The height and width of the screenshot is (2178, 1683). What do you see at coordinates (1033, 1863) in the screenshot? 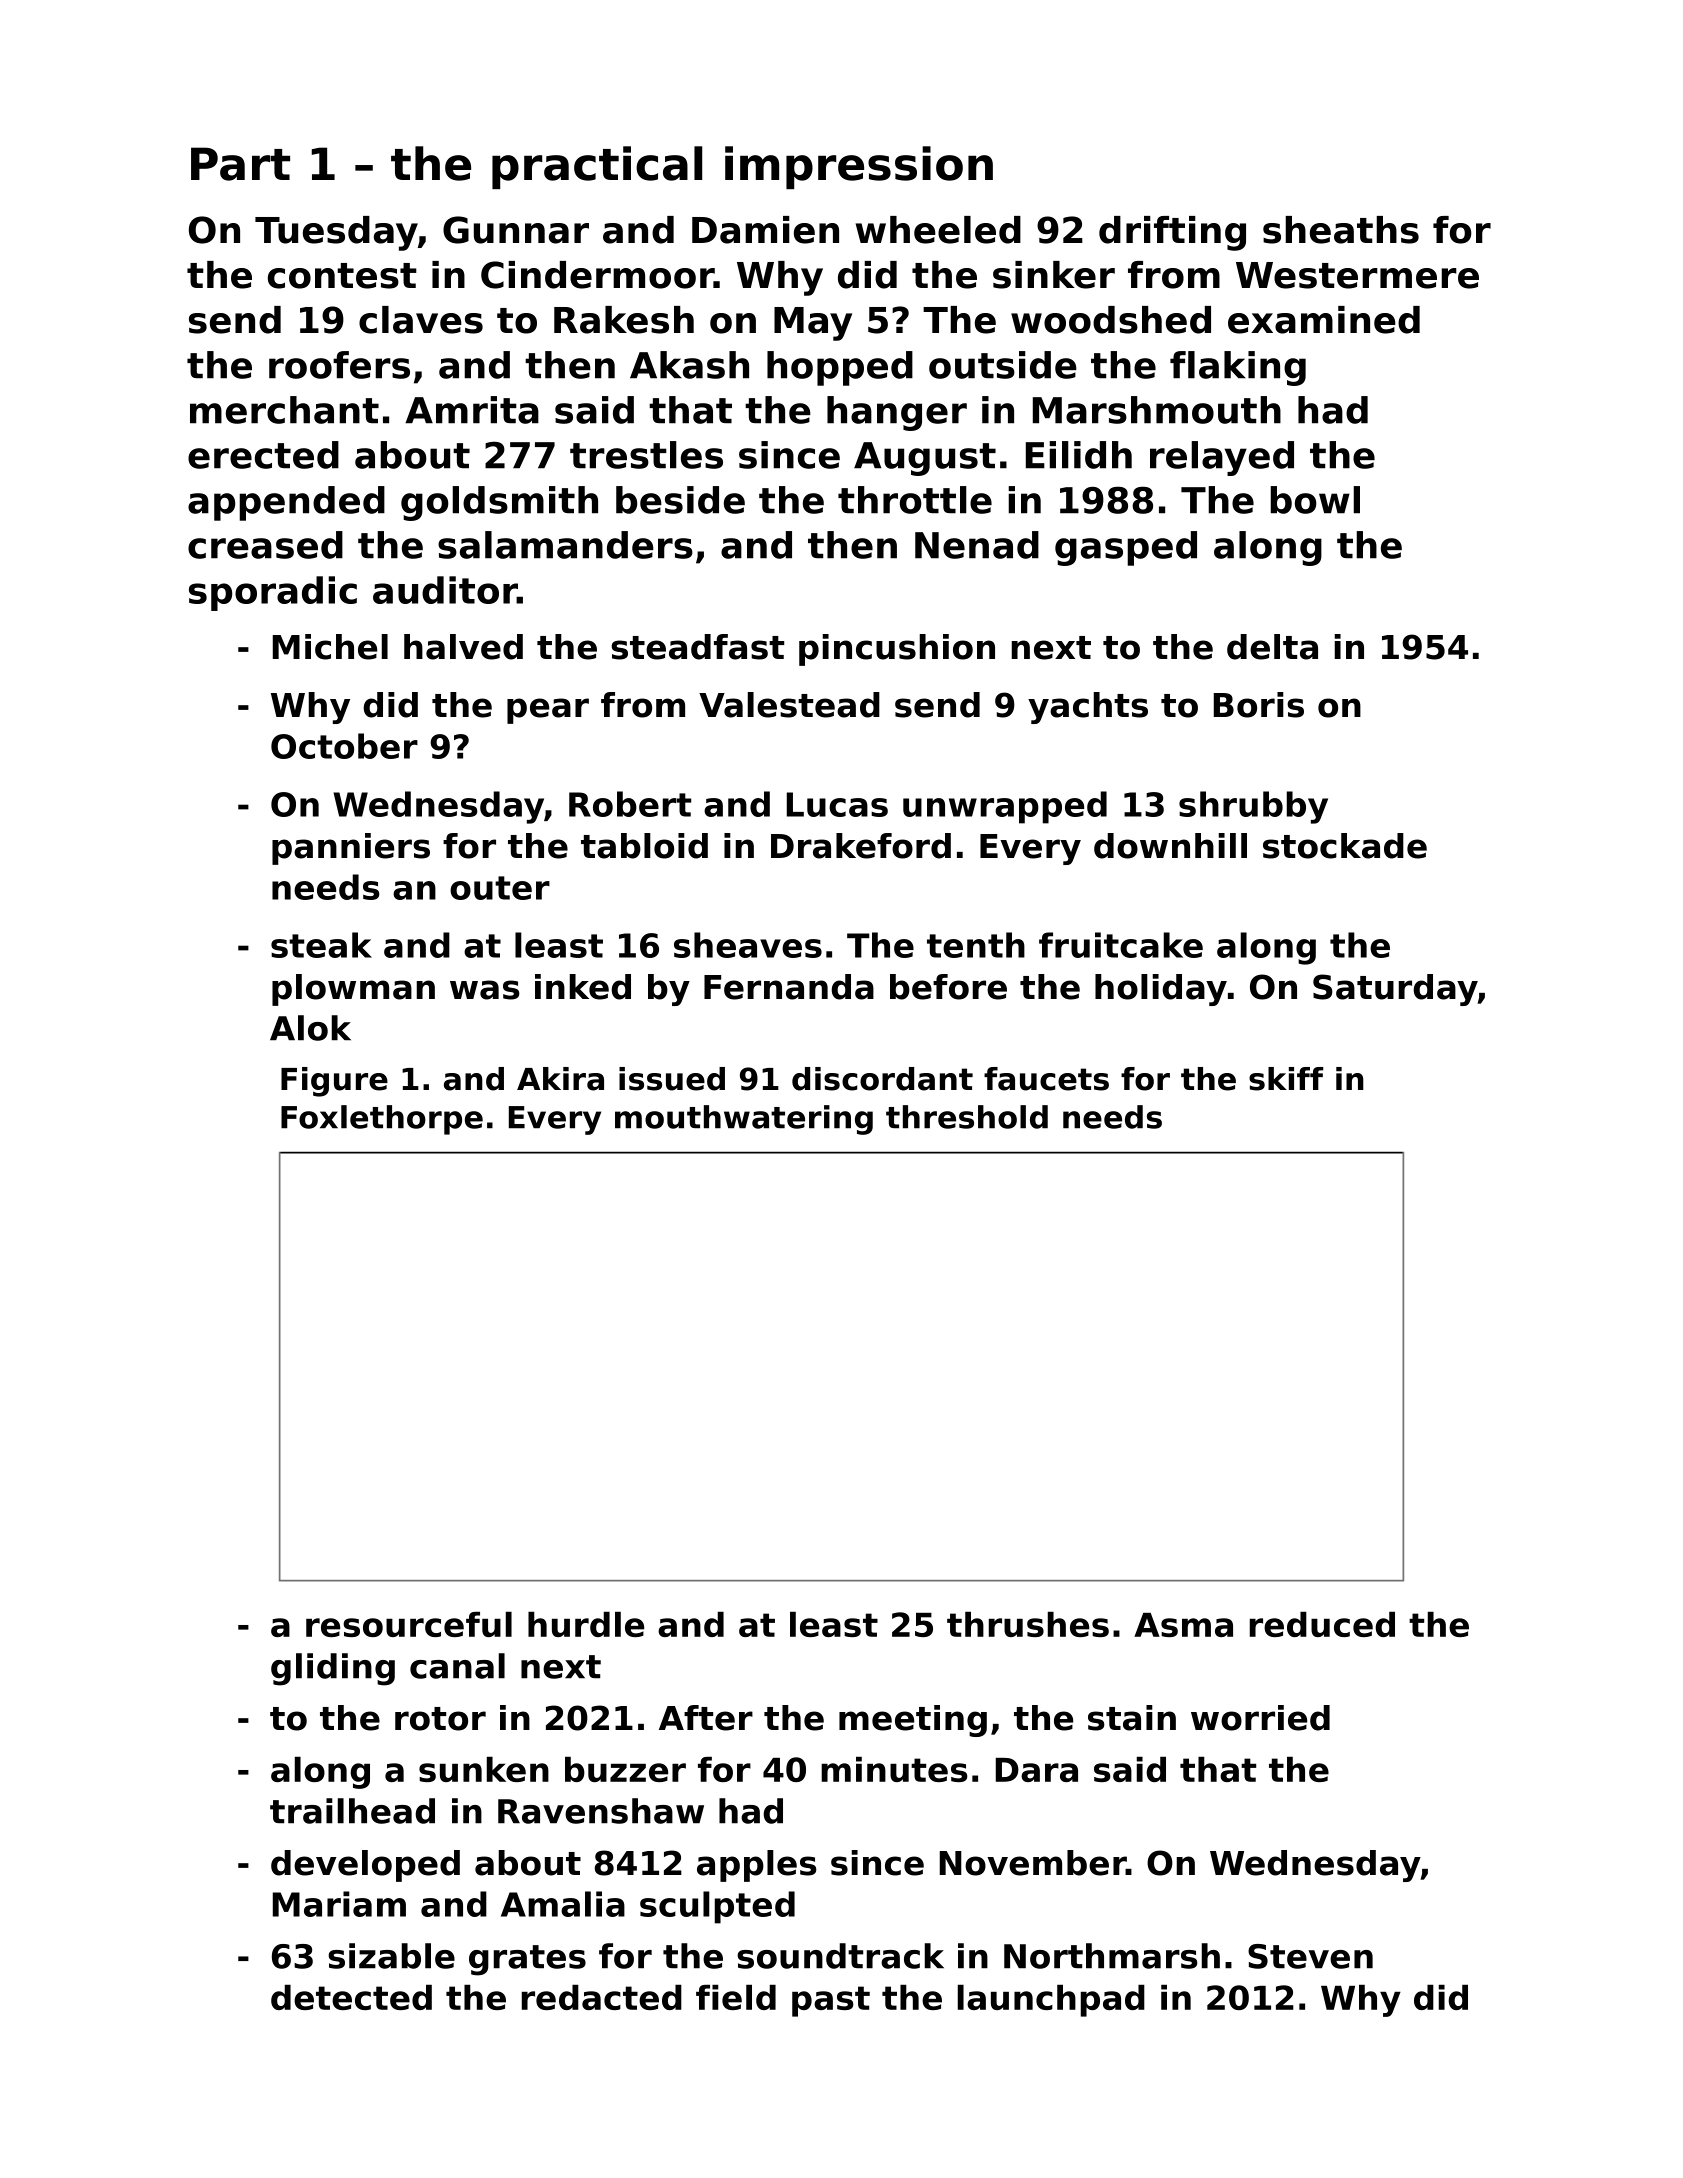
I see `November` at bounding box center [1033, 1863].
